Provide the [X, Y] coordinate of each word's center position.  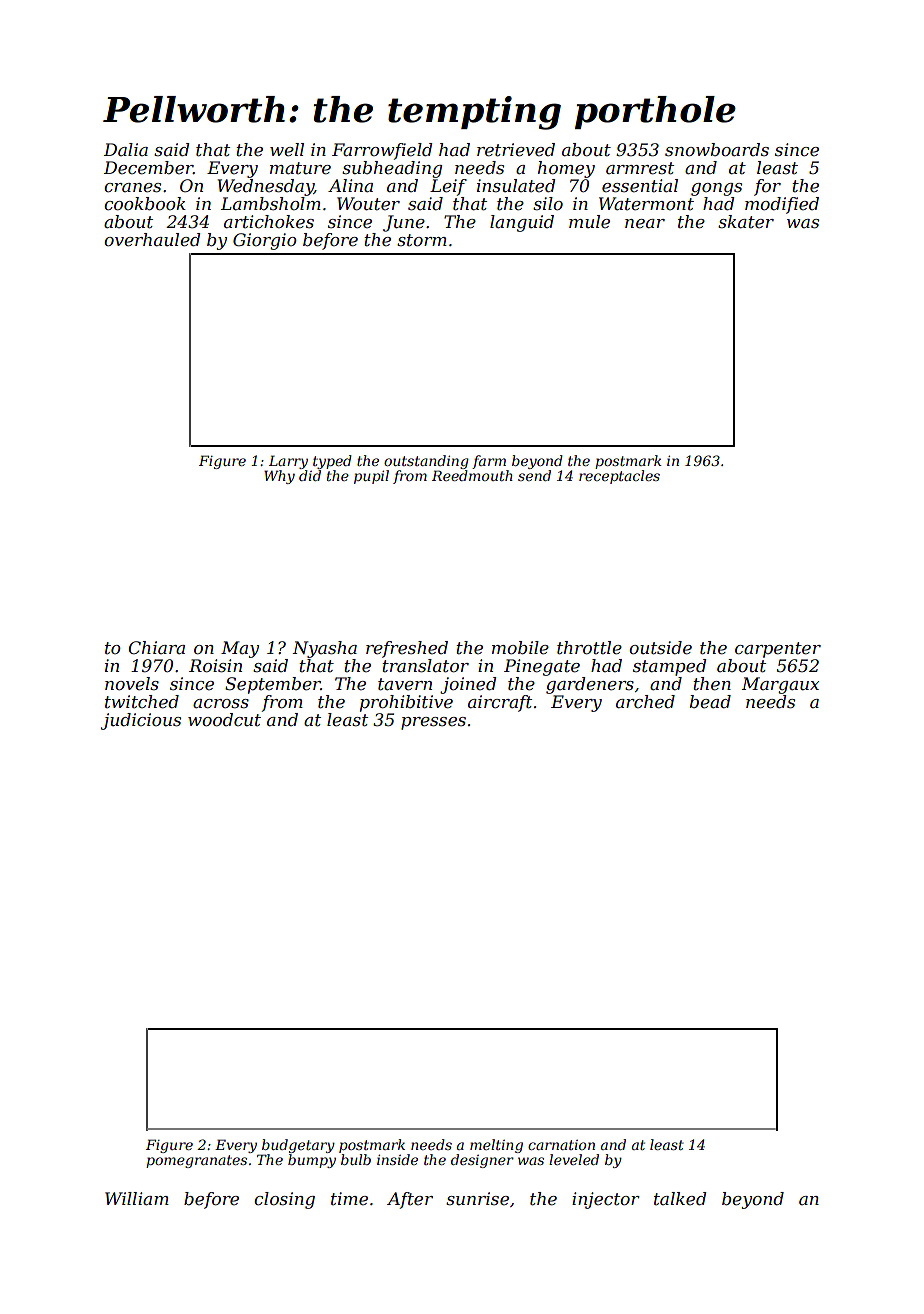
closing [284, 1200]
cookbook [145, 204]
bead [710, 702]
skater [746, 221]
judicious [141, 721]
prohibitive [406, 703]
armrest [640, 168]
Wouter [368, 204]
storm [422, 240]
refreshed [407, 649]
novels [132, 684]
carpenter [778, 650]
